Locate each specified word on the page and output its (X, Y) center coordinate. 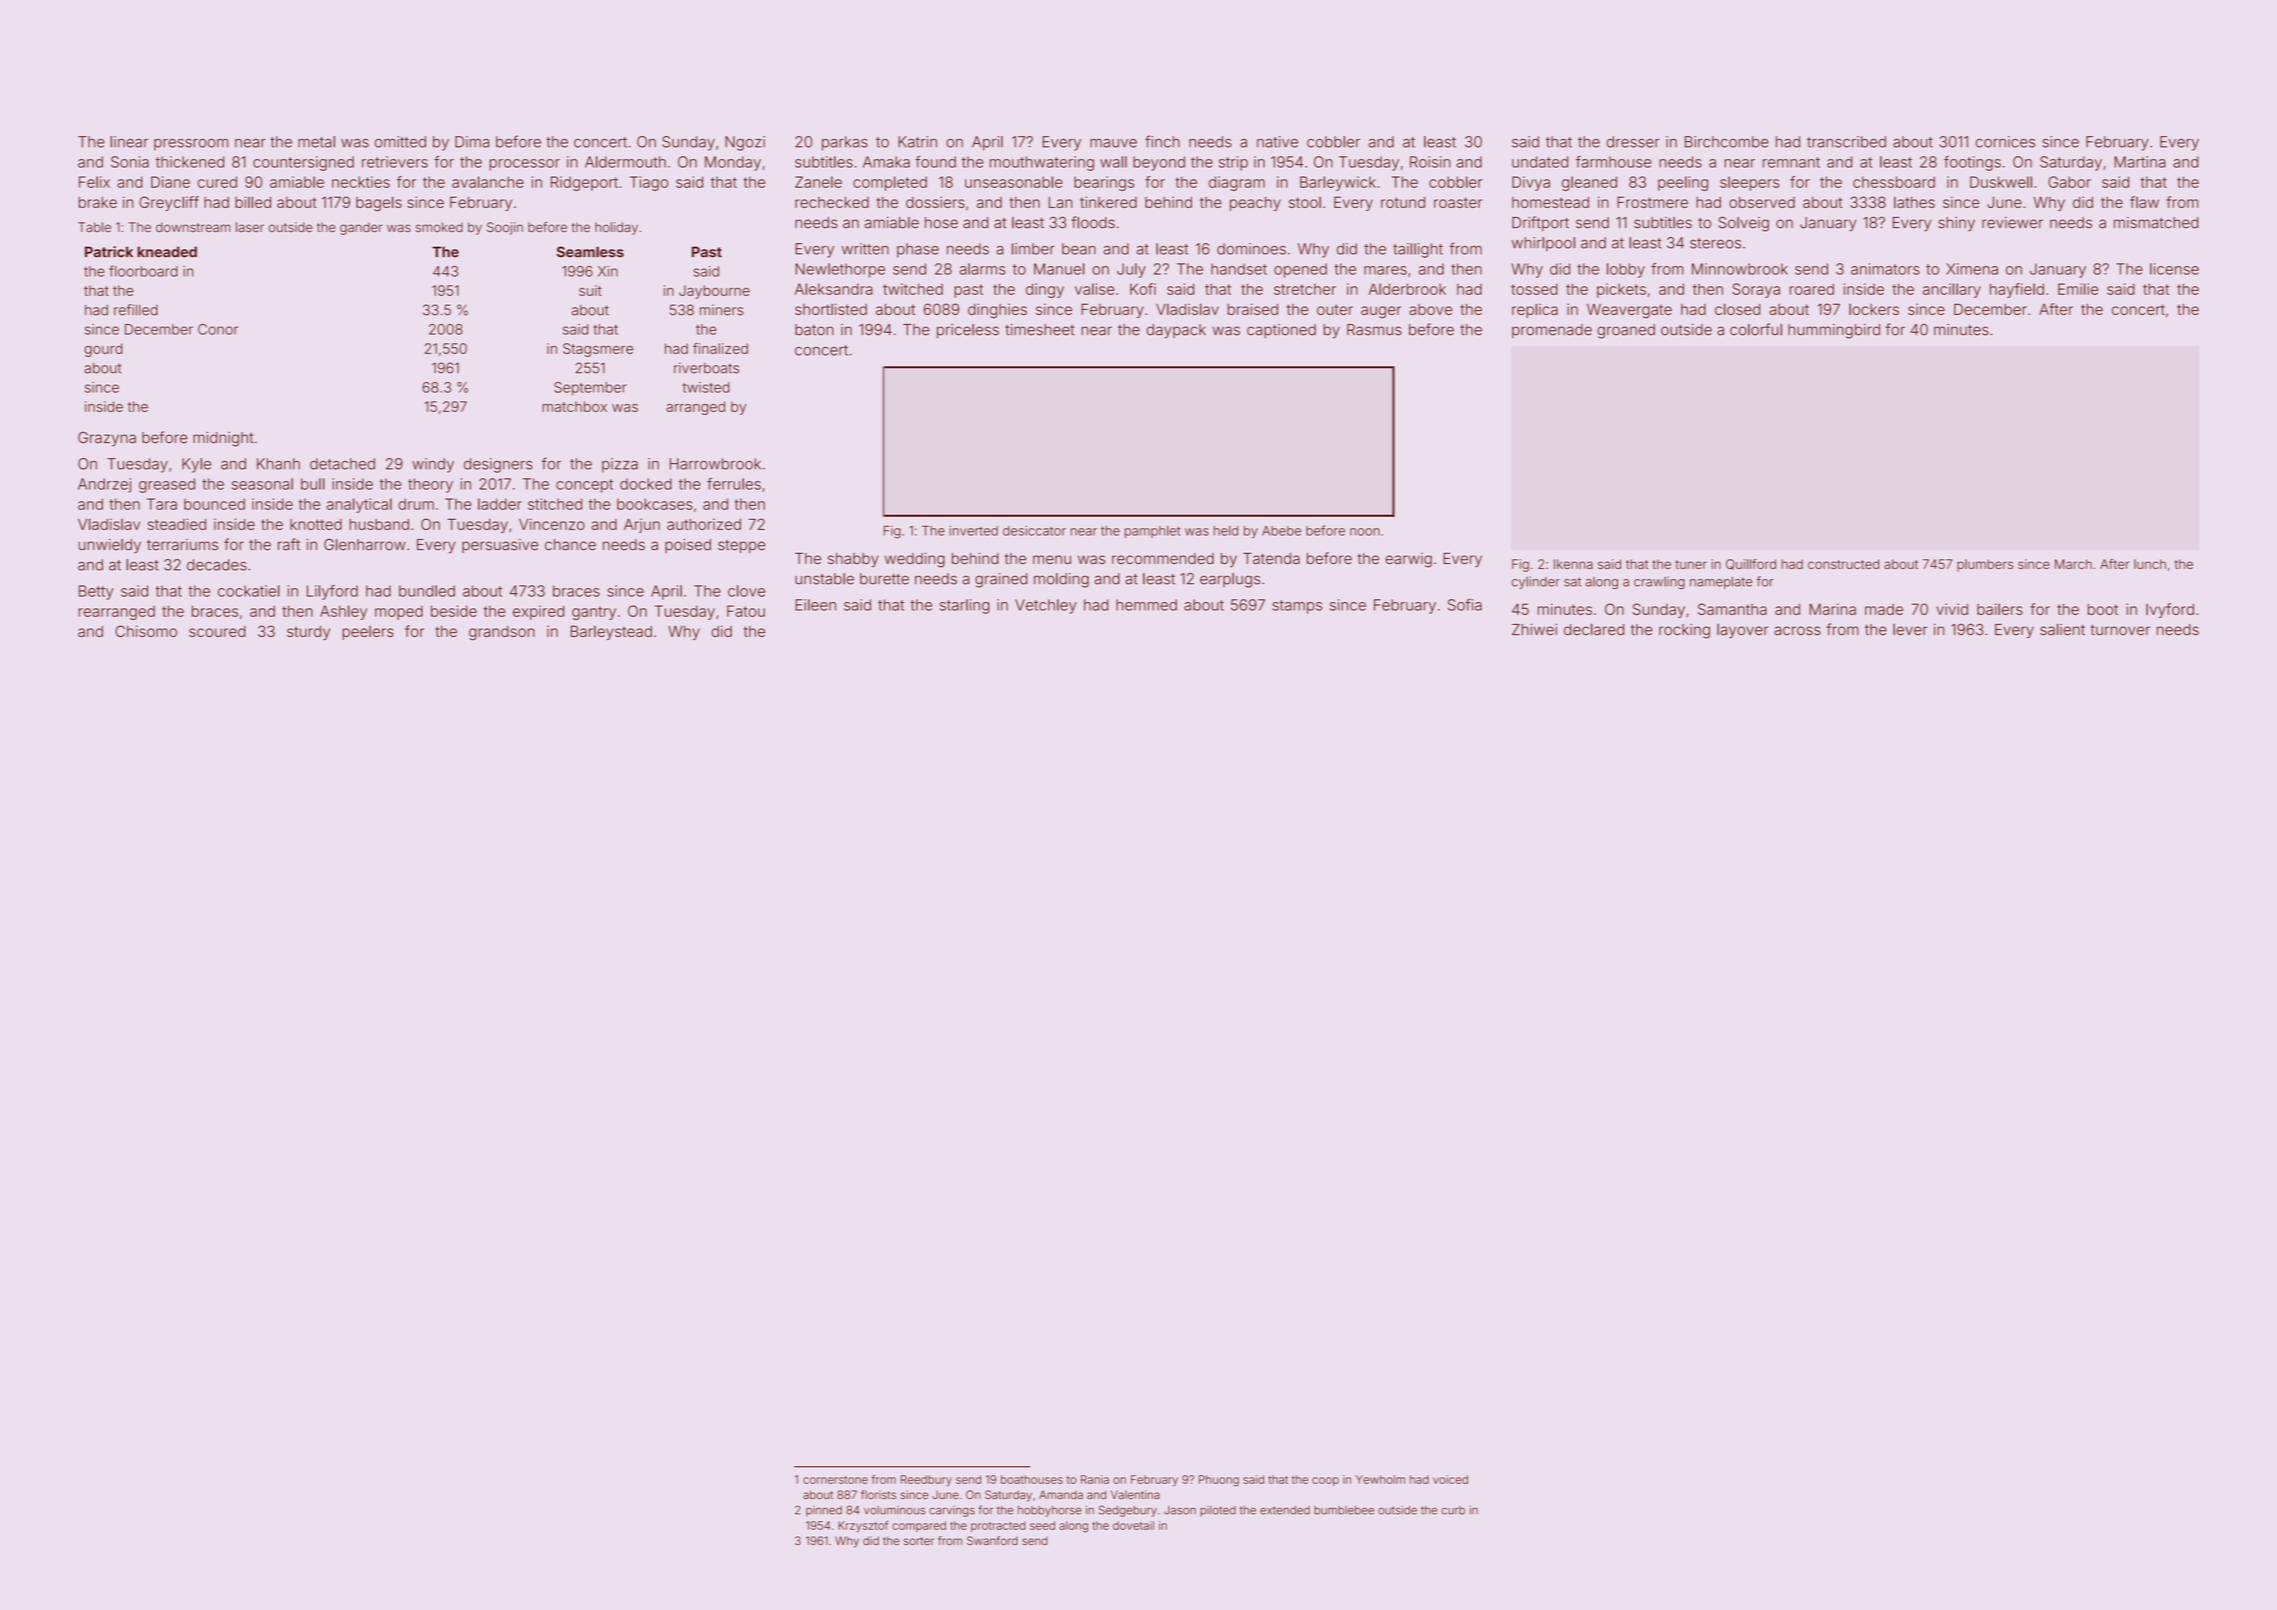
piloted (1218, 1511)
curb (1453, 1510)
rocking (1684, 631)
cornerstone (835, 1480)
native (1277, 142)
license (2174, 269)
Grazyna (107, 439)
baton (814, 330)
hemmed (1146, 605)
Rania (1095, 1479)
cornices (2005, 142)
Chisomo (146, 631)
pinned (824, 1511)
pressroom (191, 144)
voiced (1450, 1479)
